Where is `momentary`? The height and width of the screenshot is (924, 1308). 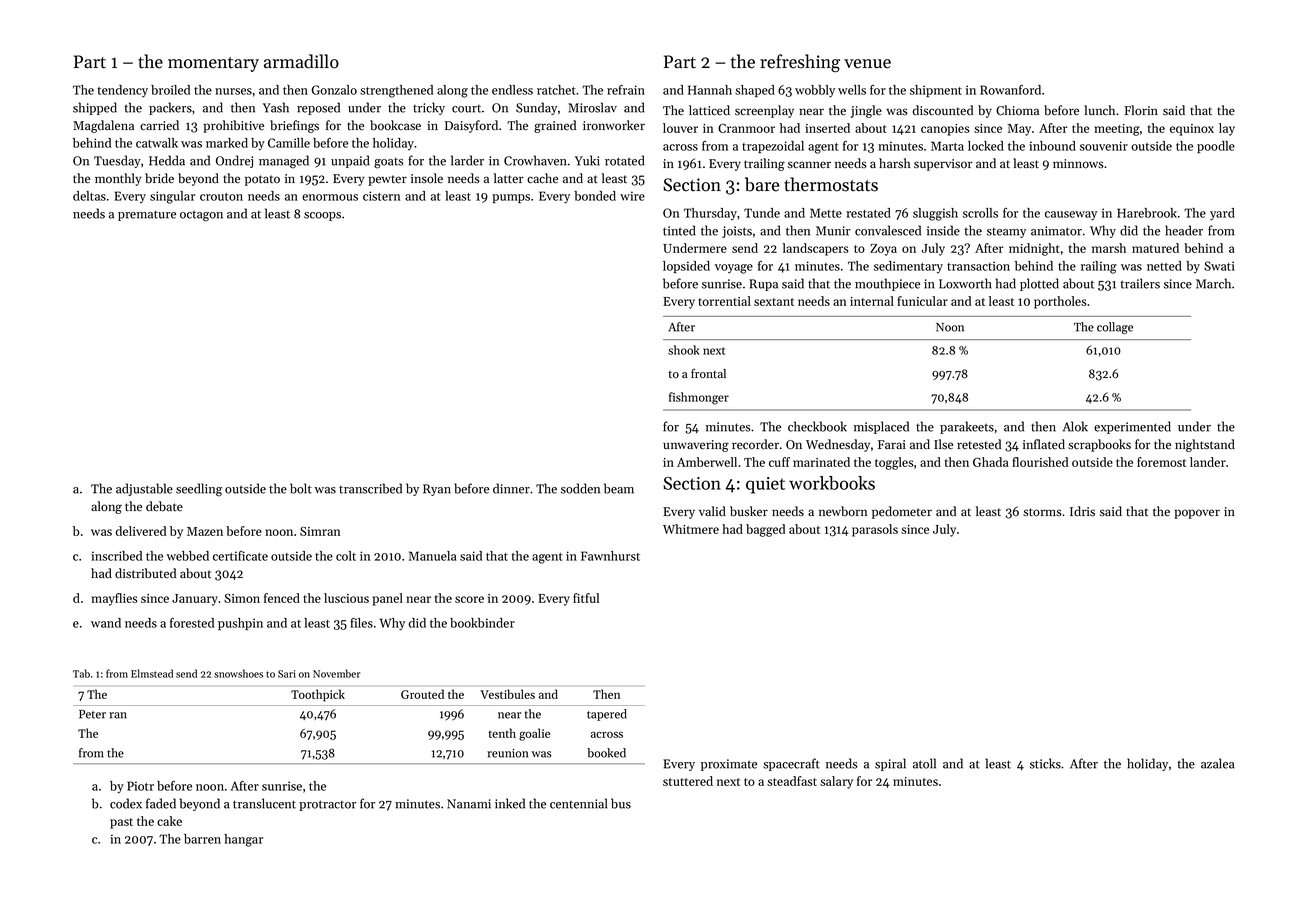
momentary is located at coordinates (213, 64).
